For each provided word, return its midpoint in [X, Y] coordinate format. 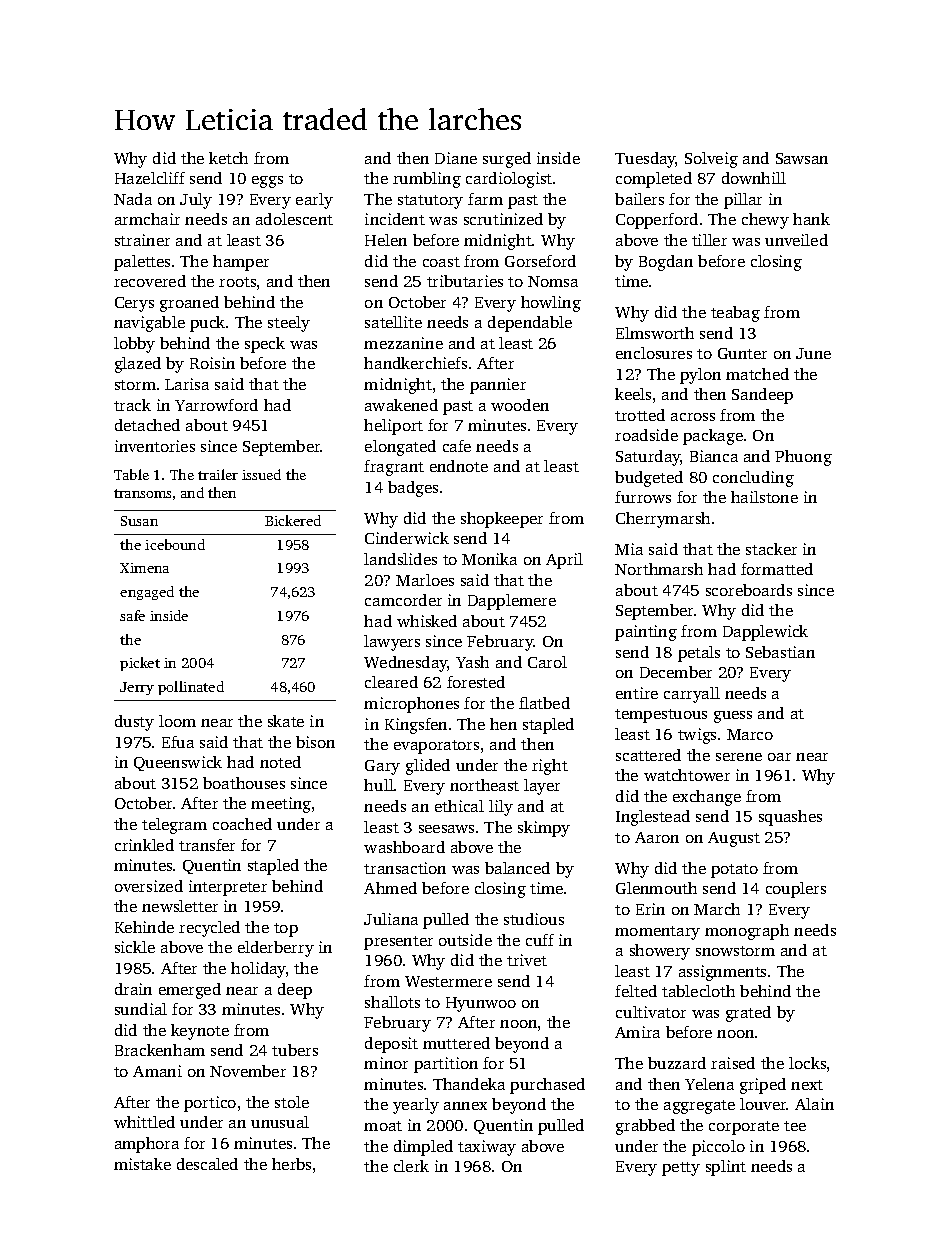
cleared [391, 682]
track [132, 405]
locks [807, 1063]
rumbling [427, 180]
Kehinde [144, 927]
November [248, 1071]
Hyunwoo [481, 1004]
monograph [747, 932]
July [196, 201]
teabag [735, 314]
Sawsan [802, 158]
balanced [517, 868]
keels [633, 394]
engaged [147, 593]
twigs [697, 736]
